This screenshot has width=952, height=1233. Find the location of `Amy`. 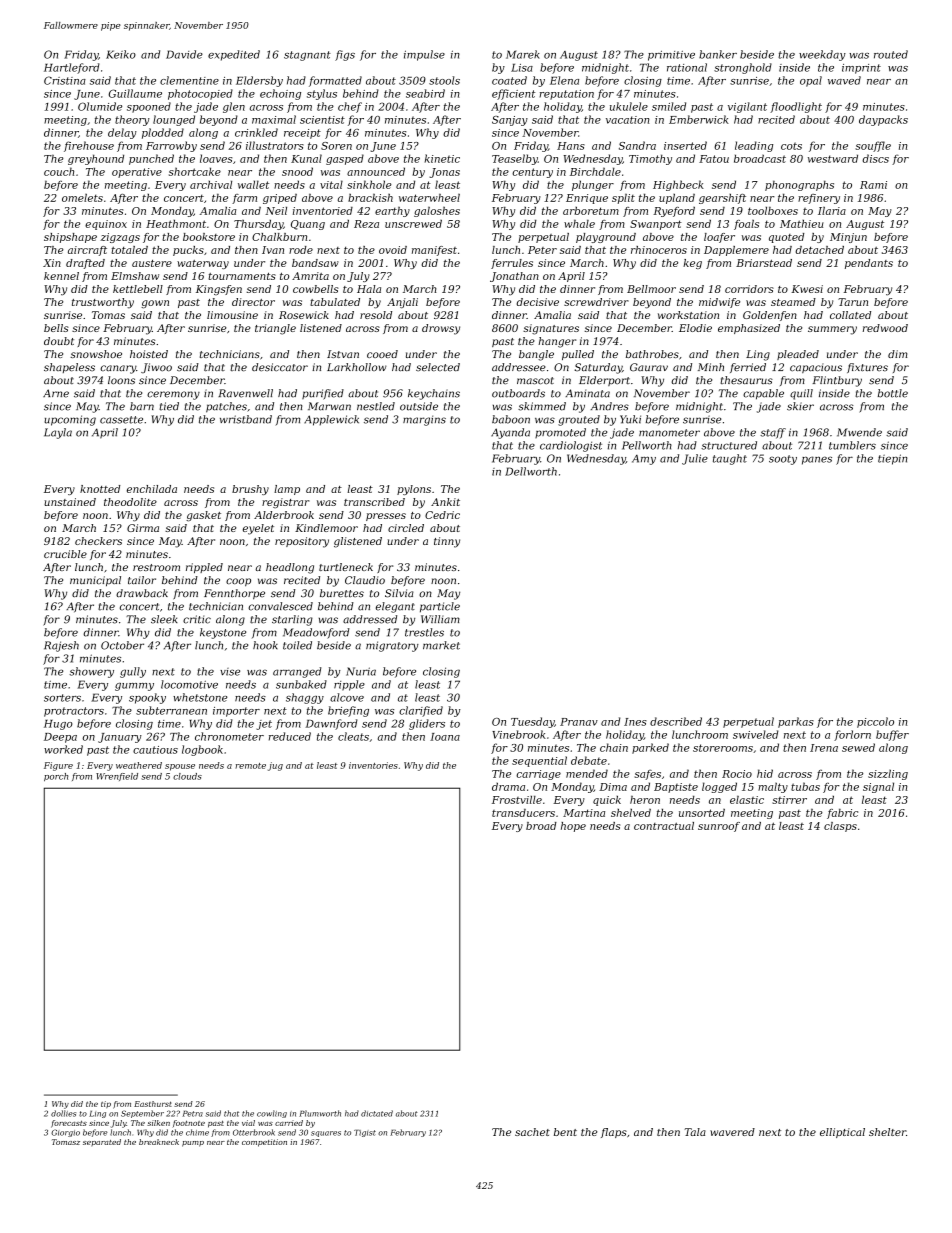

Amy is located at coordinates (644, 460).
